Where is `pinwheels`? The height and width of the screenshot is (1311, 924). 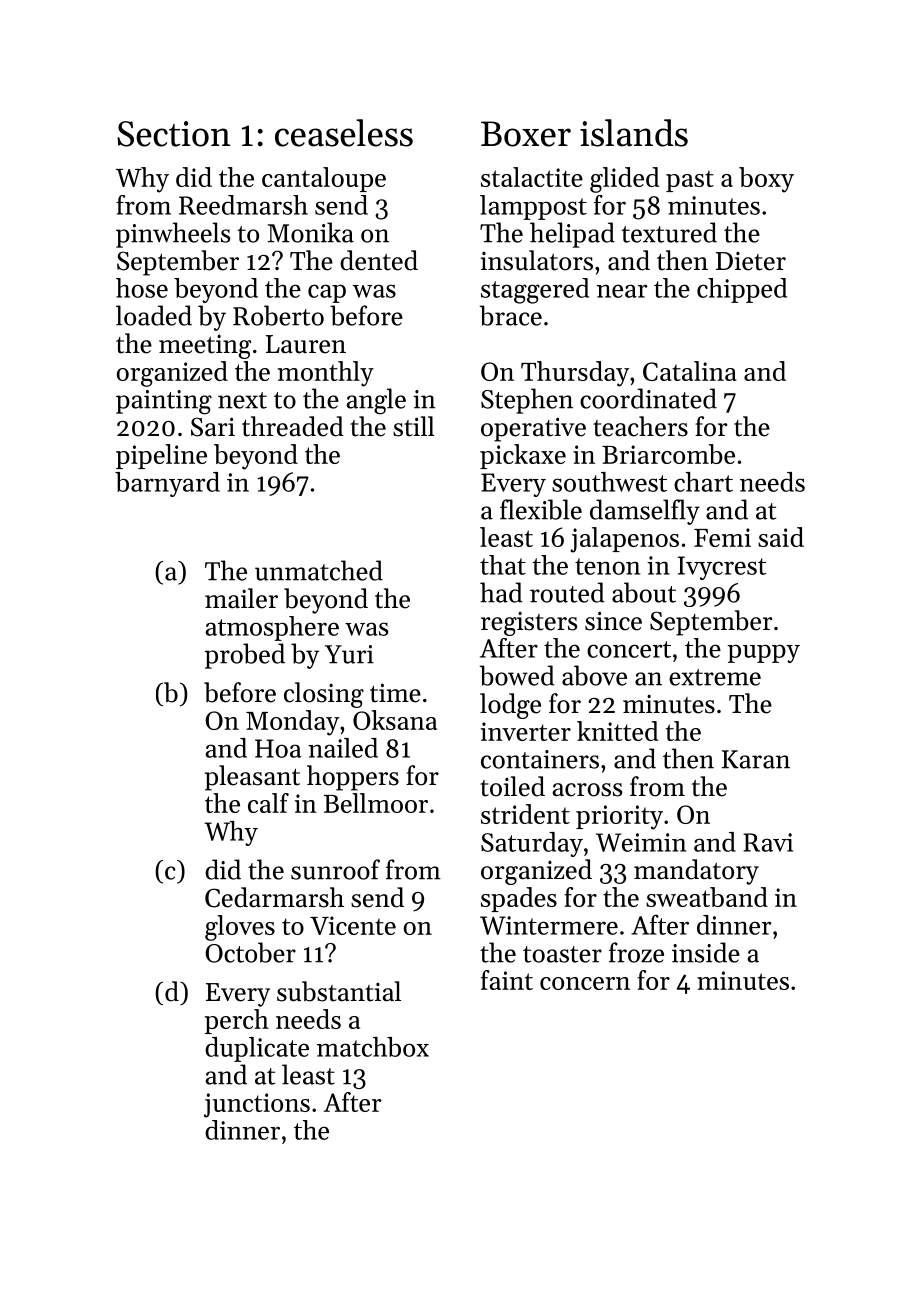 pinwheels is located at coordinates (173, 235).
